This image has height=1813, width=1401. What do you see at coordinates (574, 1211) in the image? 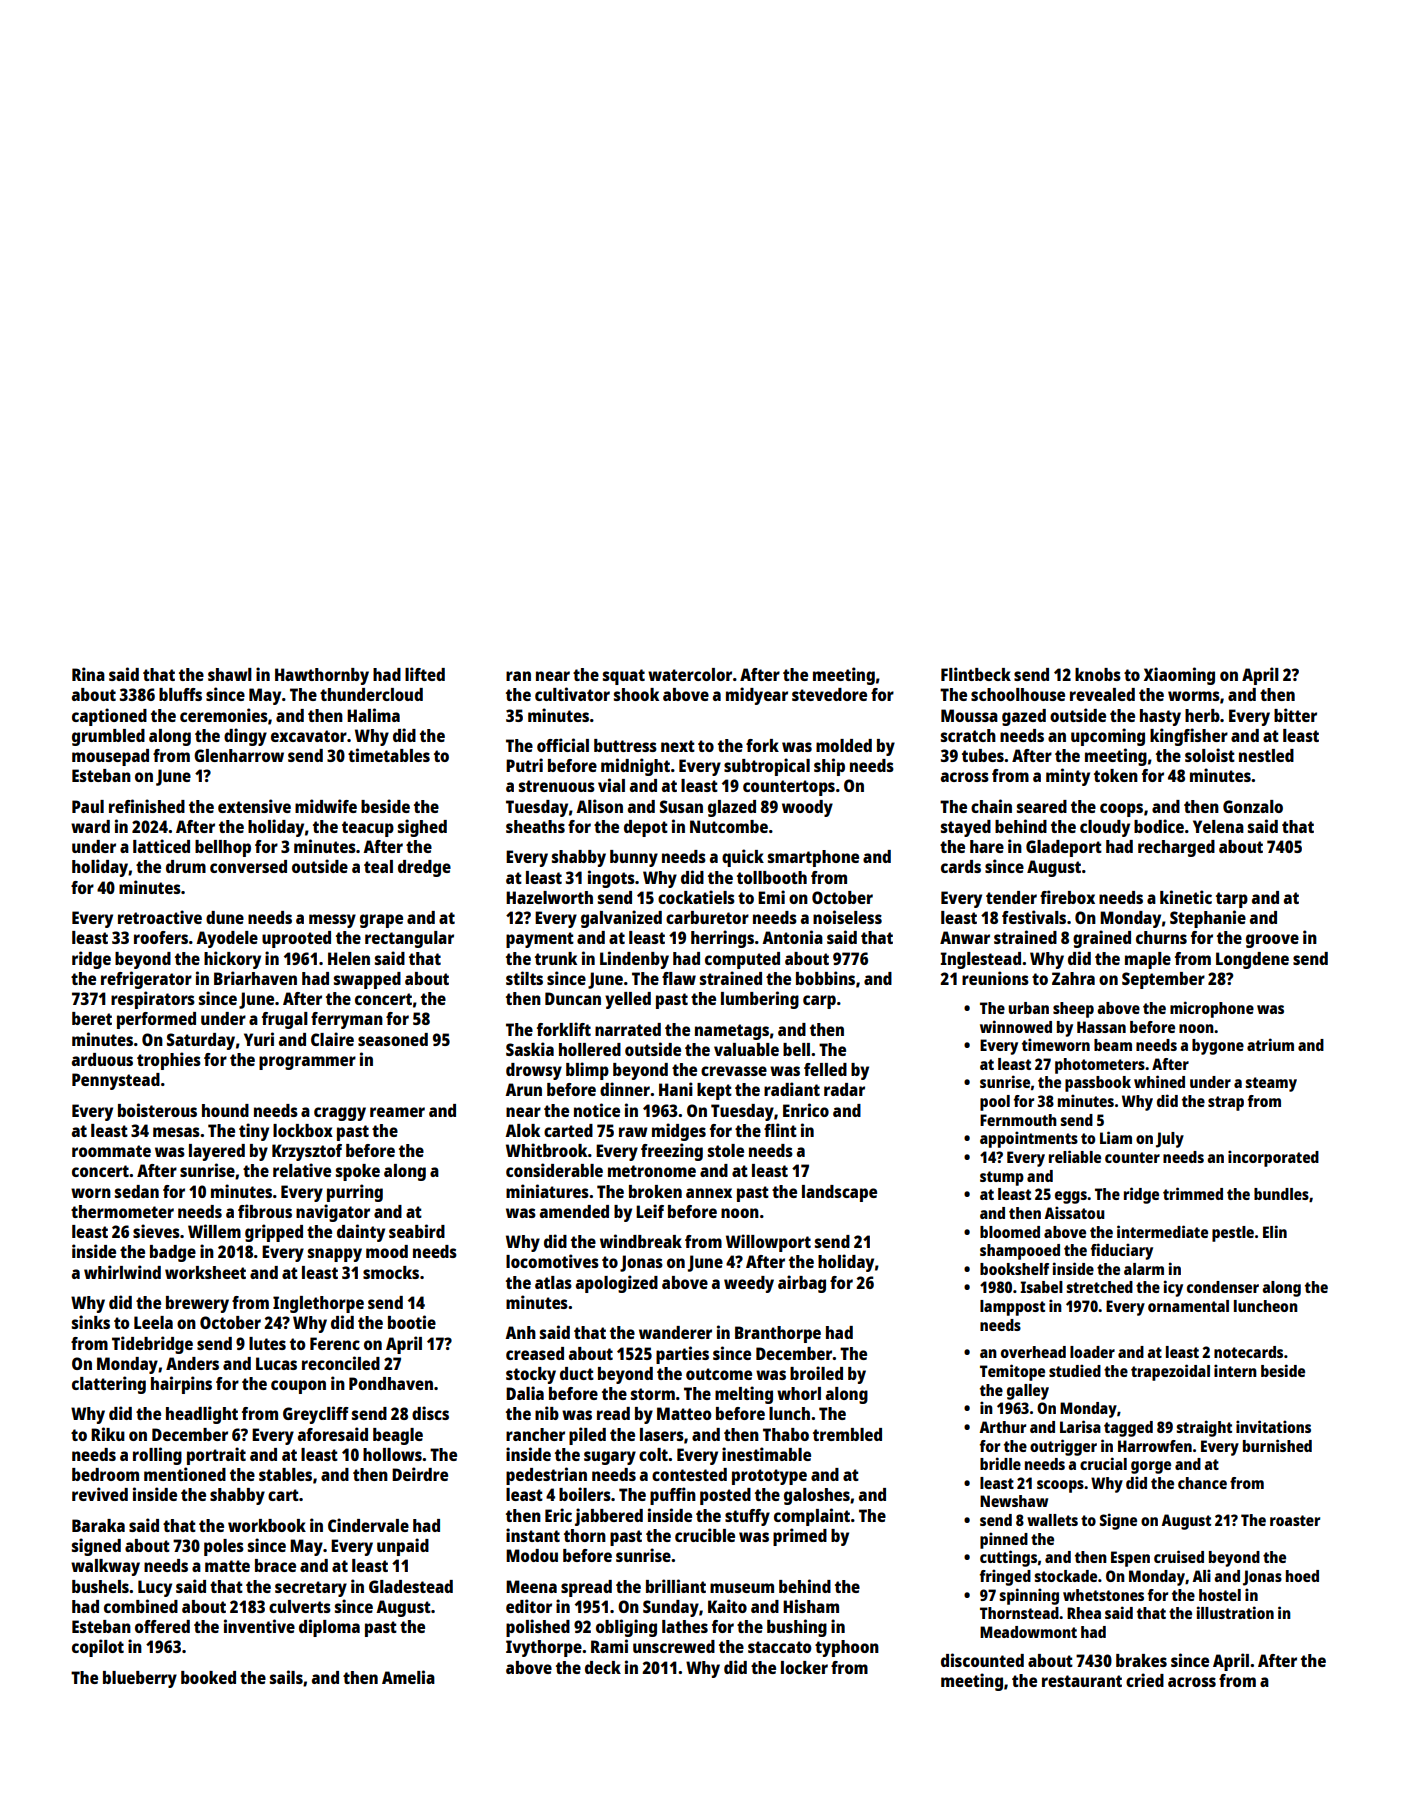
I see `amended` at bounding box center [574, 1211].
